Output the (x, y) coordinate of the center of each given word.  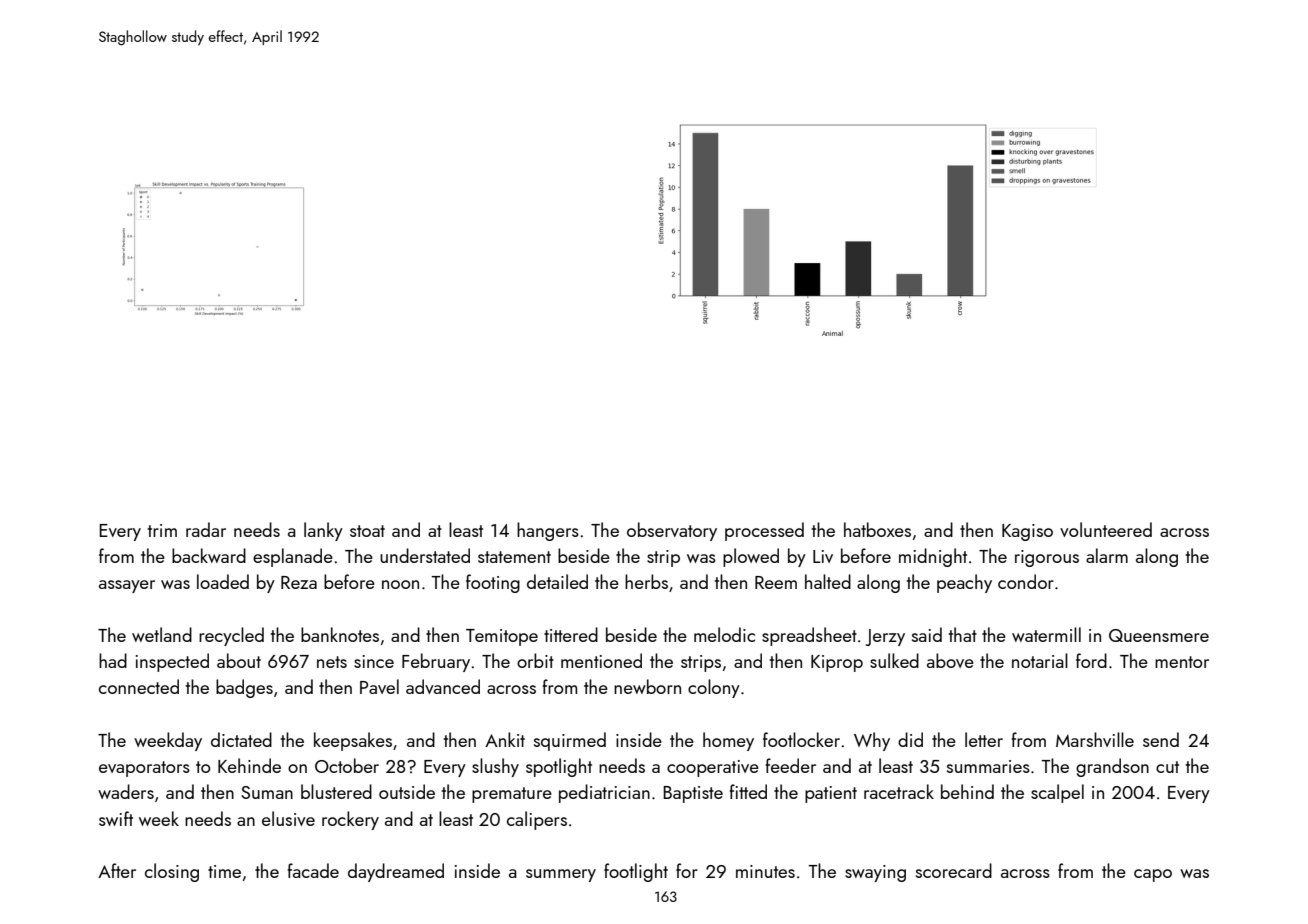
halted (828, 581)
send (1161, 739)
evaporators (144, 769)
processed (764, 531)
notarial (1040, 660)
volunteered (1106, 529)
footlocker (801, 739)
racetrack (899, 791)
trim (162, 530)
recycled (231, 636)
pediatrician (604, 793)
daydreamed (396, 872)
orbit (535, 660)
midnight (933, 557)
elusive (288, 818)
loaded (223, 581)
